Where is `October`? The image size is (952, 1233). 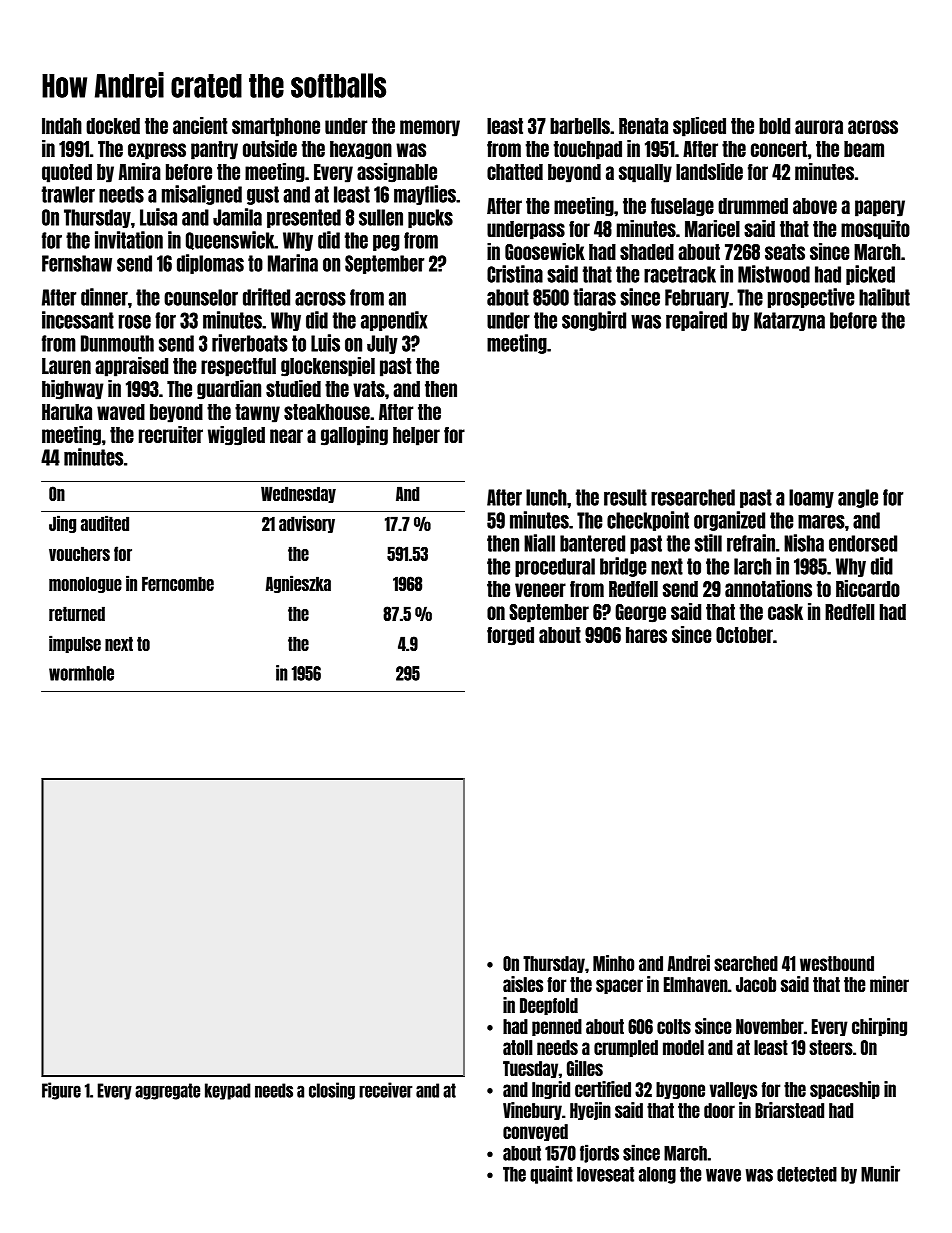
October is located at coordinates (744, 635).
